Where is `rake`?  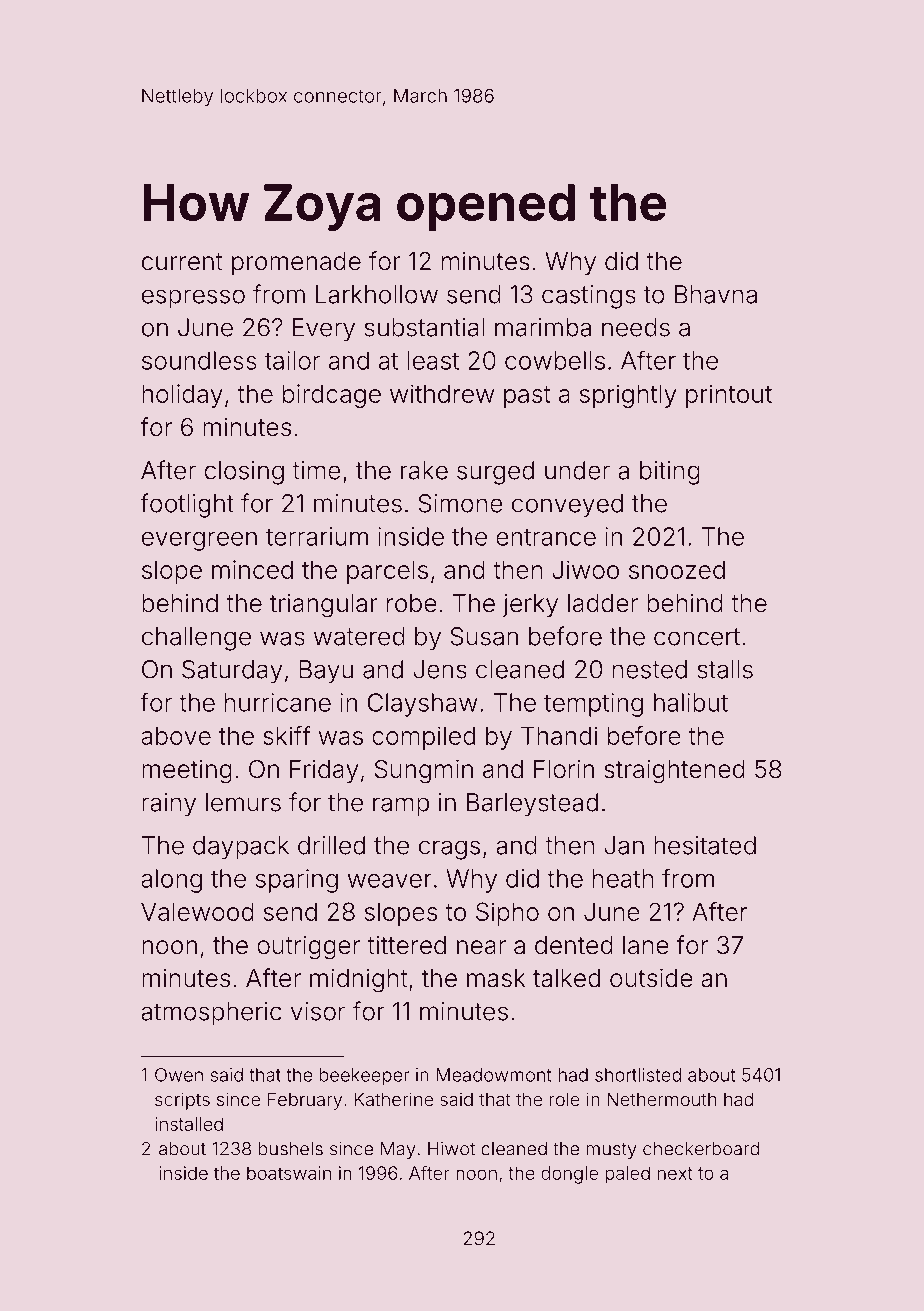
rake is located at coordinates (424, 470).
